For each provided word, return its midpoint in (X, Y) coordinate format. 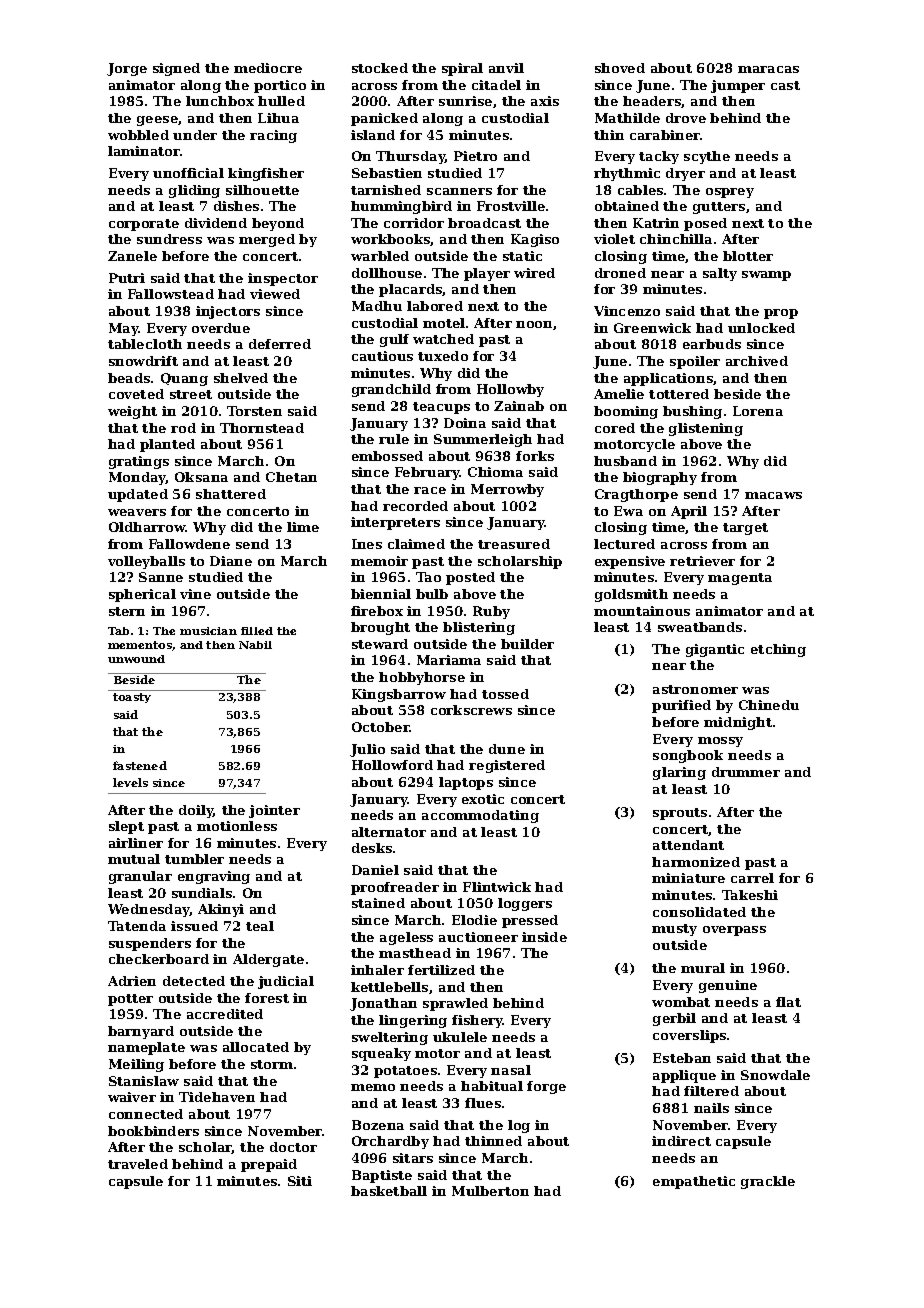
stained (378, 903)
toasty (132, 698)
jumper (738, 86)
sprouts (680, 814)
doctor (293, 1147)
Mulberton (490, 1191)
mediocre (268, 68)
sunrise (465, 101)
